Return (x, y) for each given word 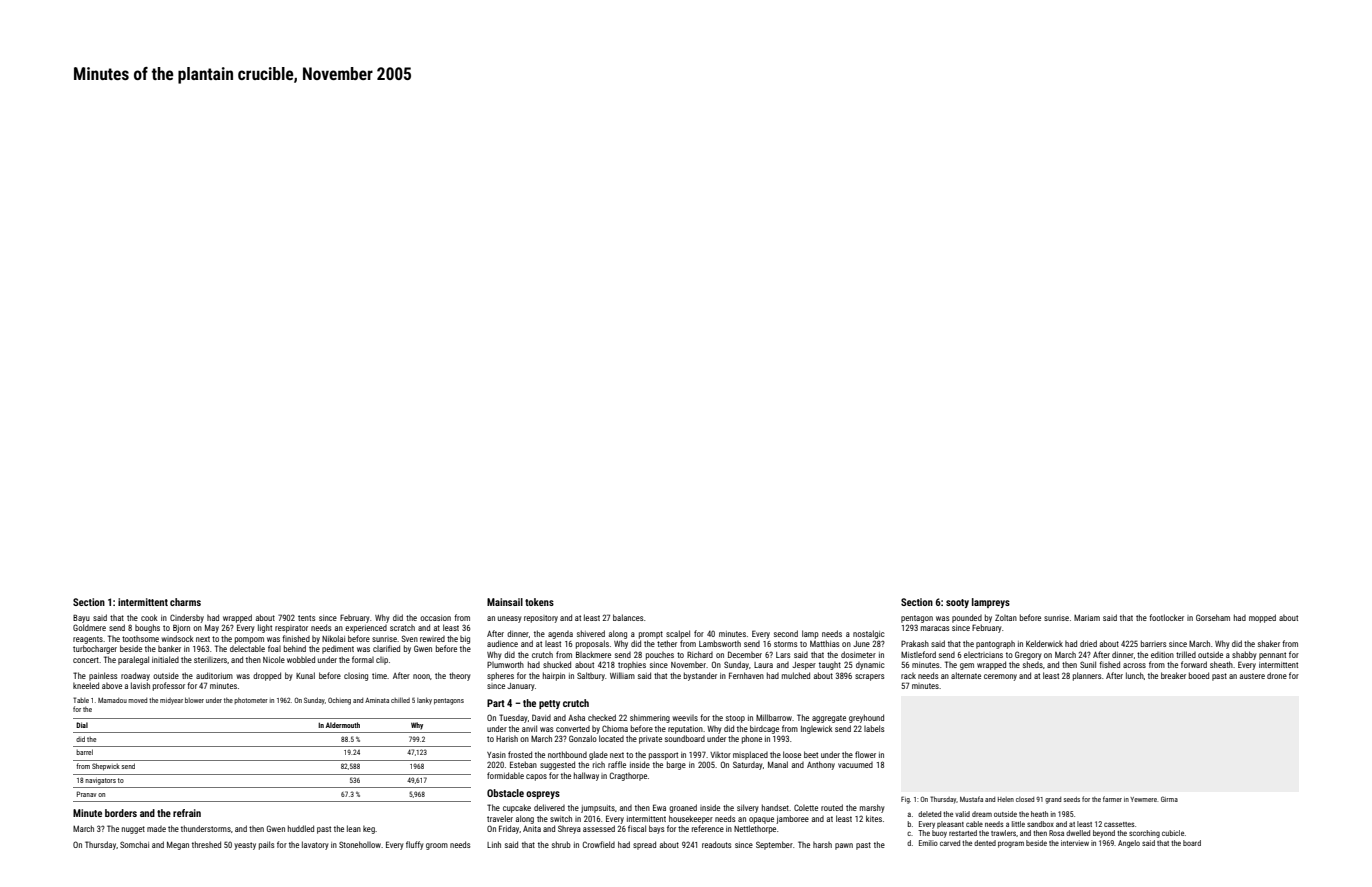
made (156, 829)
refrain (187, 813)
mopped (1262, 618)
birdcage (764, 729)
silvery (747, 808)
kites (874, 818)
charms (185, 602)
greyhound (866, 718)
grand (1053, 800)
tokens (539, 602)
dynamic (870, 666)
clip (382, 661)
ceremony (1000, 677)
